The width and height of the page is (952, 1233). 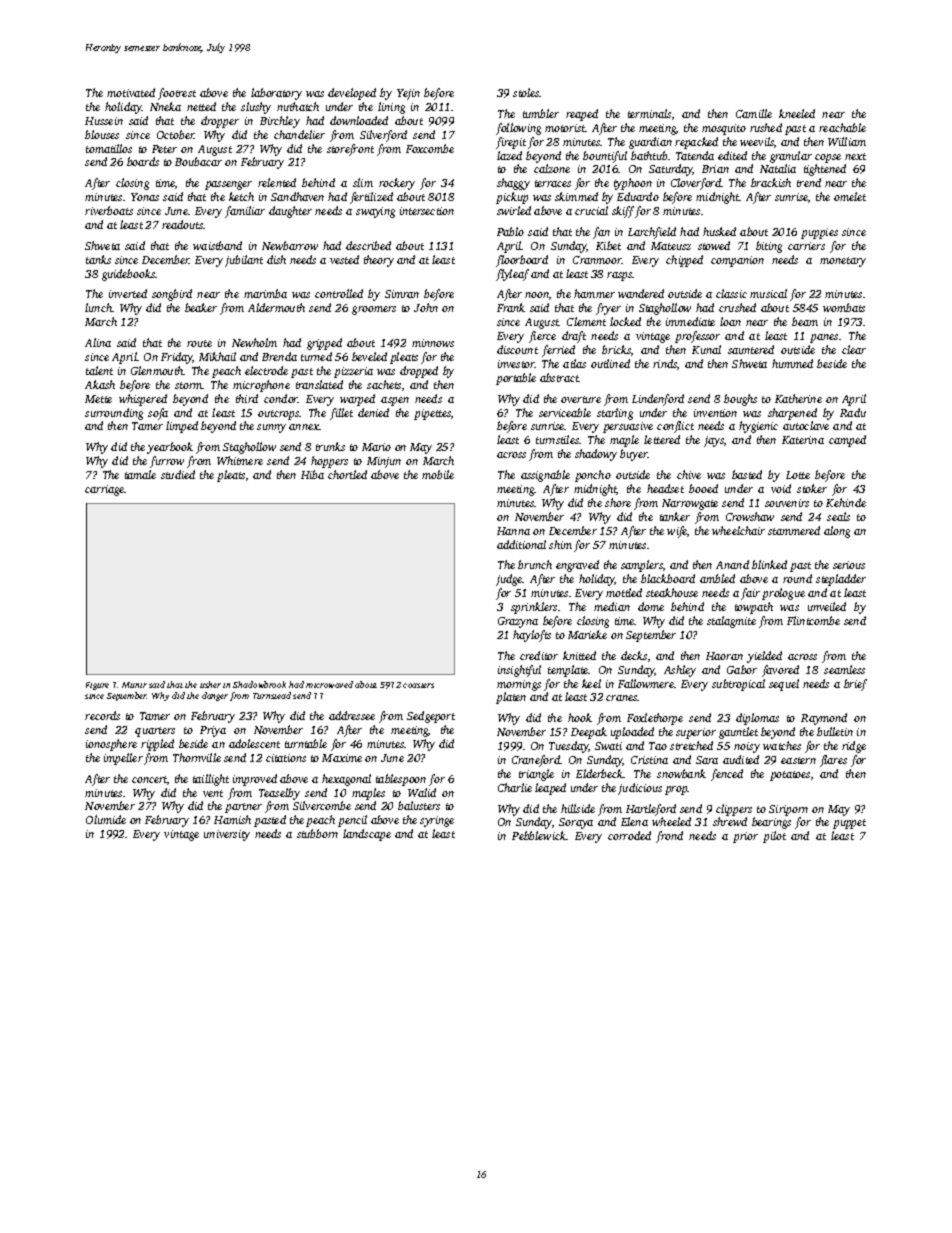 I want to click on trunks, so click(x=330, y=446).
